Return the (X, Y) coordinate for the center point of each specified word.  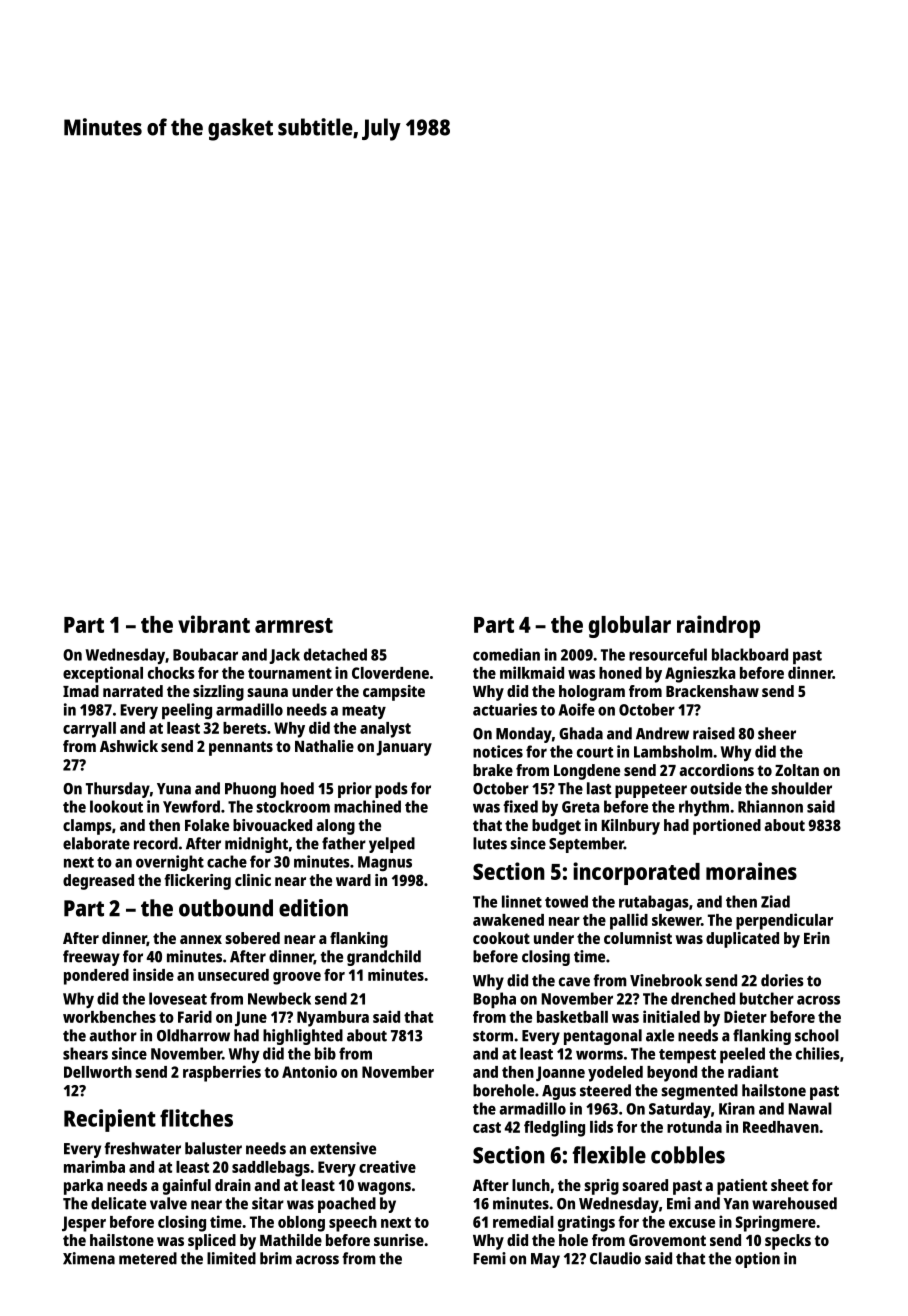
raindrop (718, 626)
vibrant (214, 624)
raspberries (222, 1073)
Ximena (89, 1258)
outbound (226, 908)
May (545, 1260)
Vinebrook (666, 980)
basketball (572, 1017)
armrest (294, 625)
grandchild (384, 958)
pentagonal (603, 1037)
